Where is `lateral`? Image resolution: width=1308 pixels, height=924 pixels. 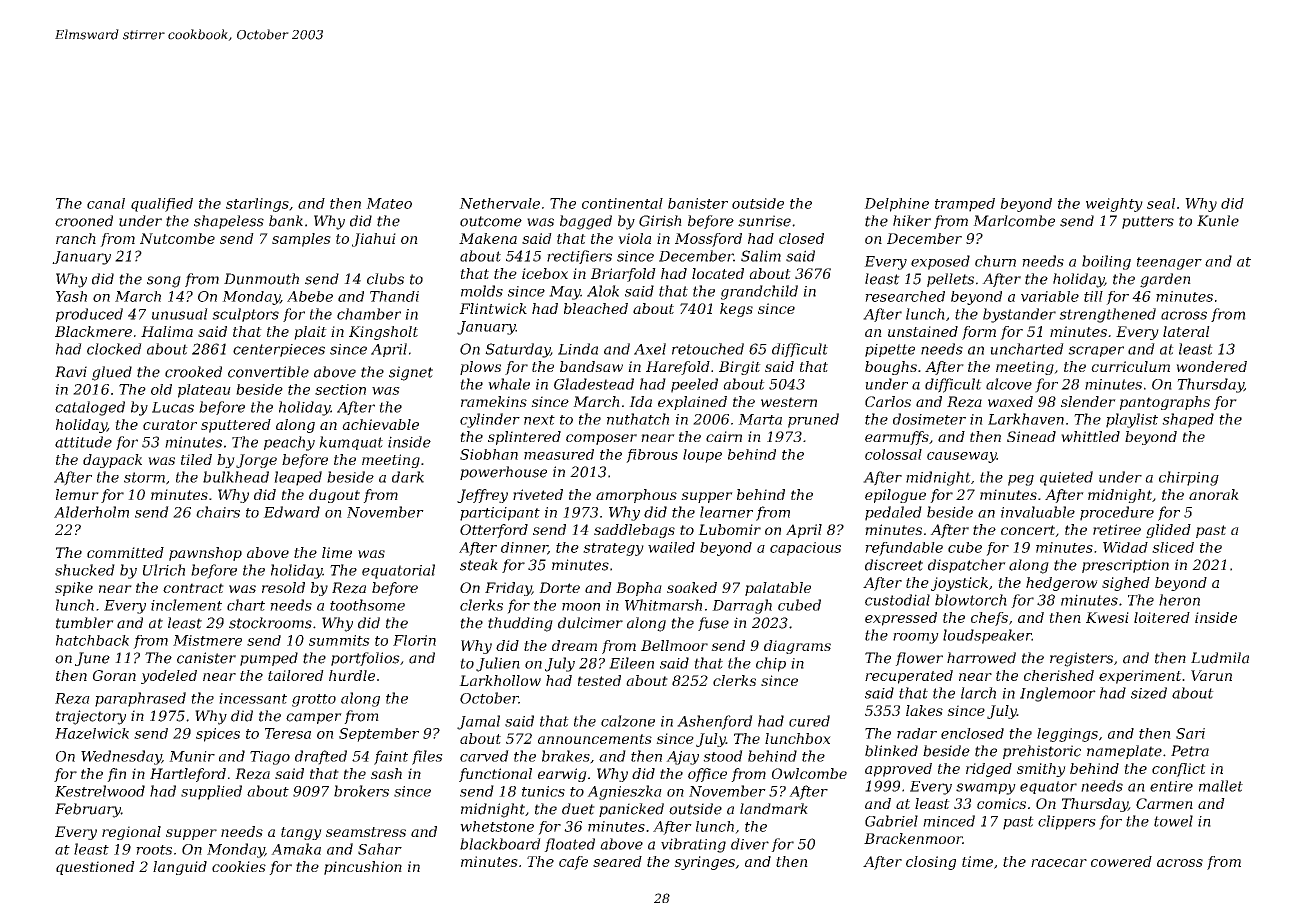
lateral is located at coordinates (1186, 331).
